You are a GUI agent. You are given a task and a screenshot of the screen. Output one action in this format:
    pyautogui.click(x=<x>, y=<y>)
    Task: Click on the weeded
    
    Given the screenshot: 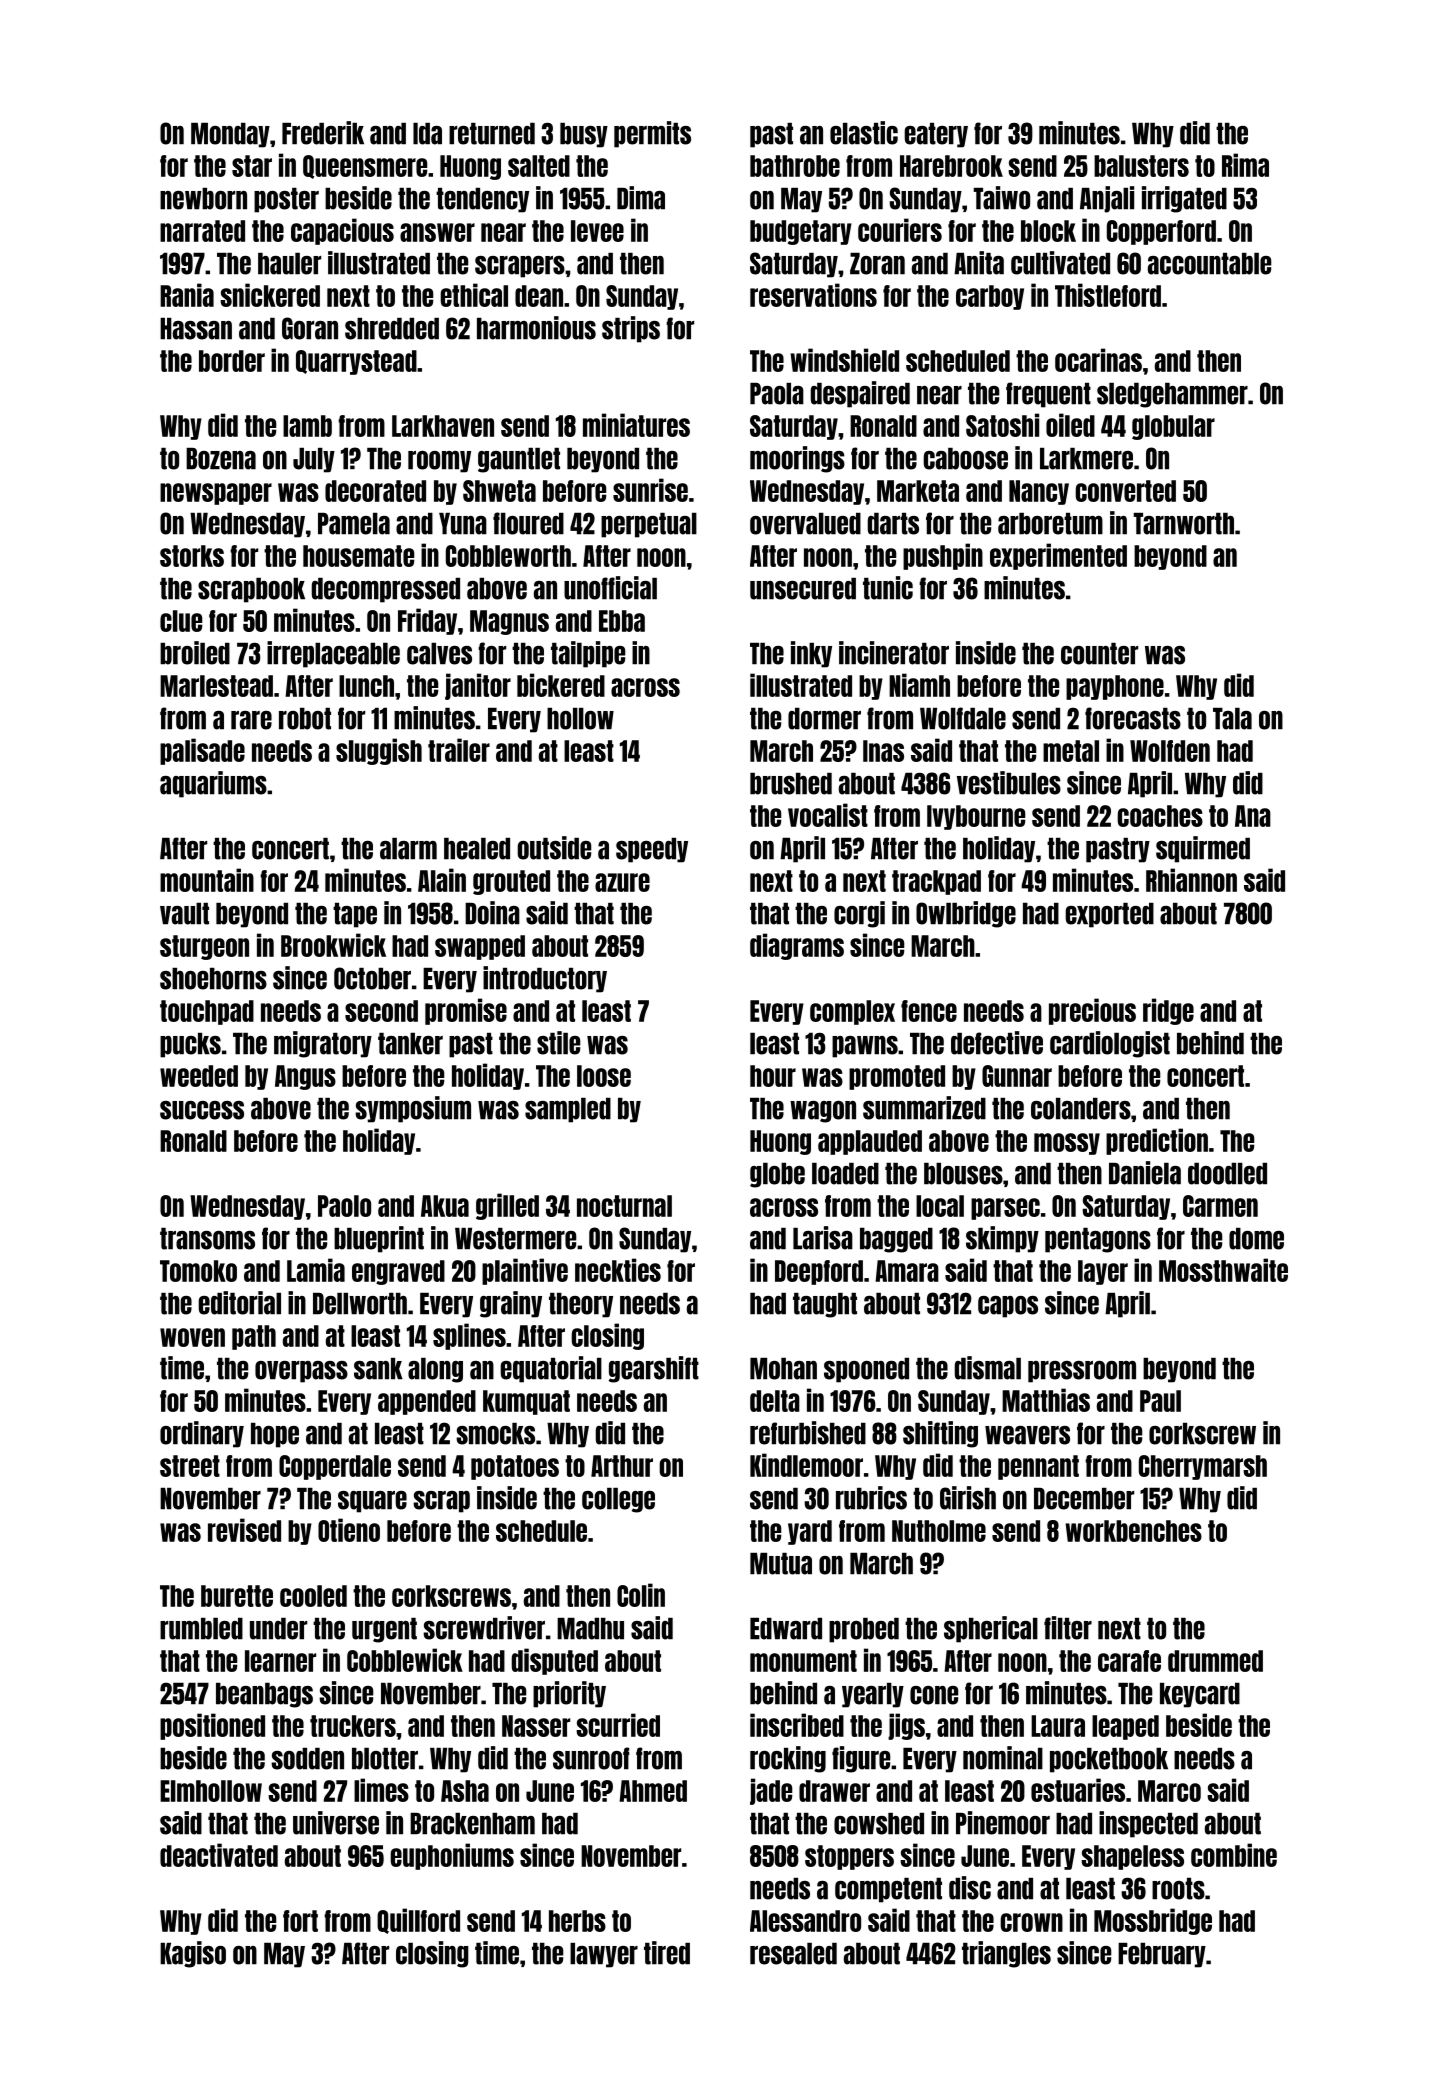 What is the action you would take?
    pyautogui.click(x=199, y=1076)
